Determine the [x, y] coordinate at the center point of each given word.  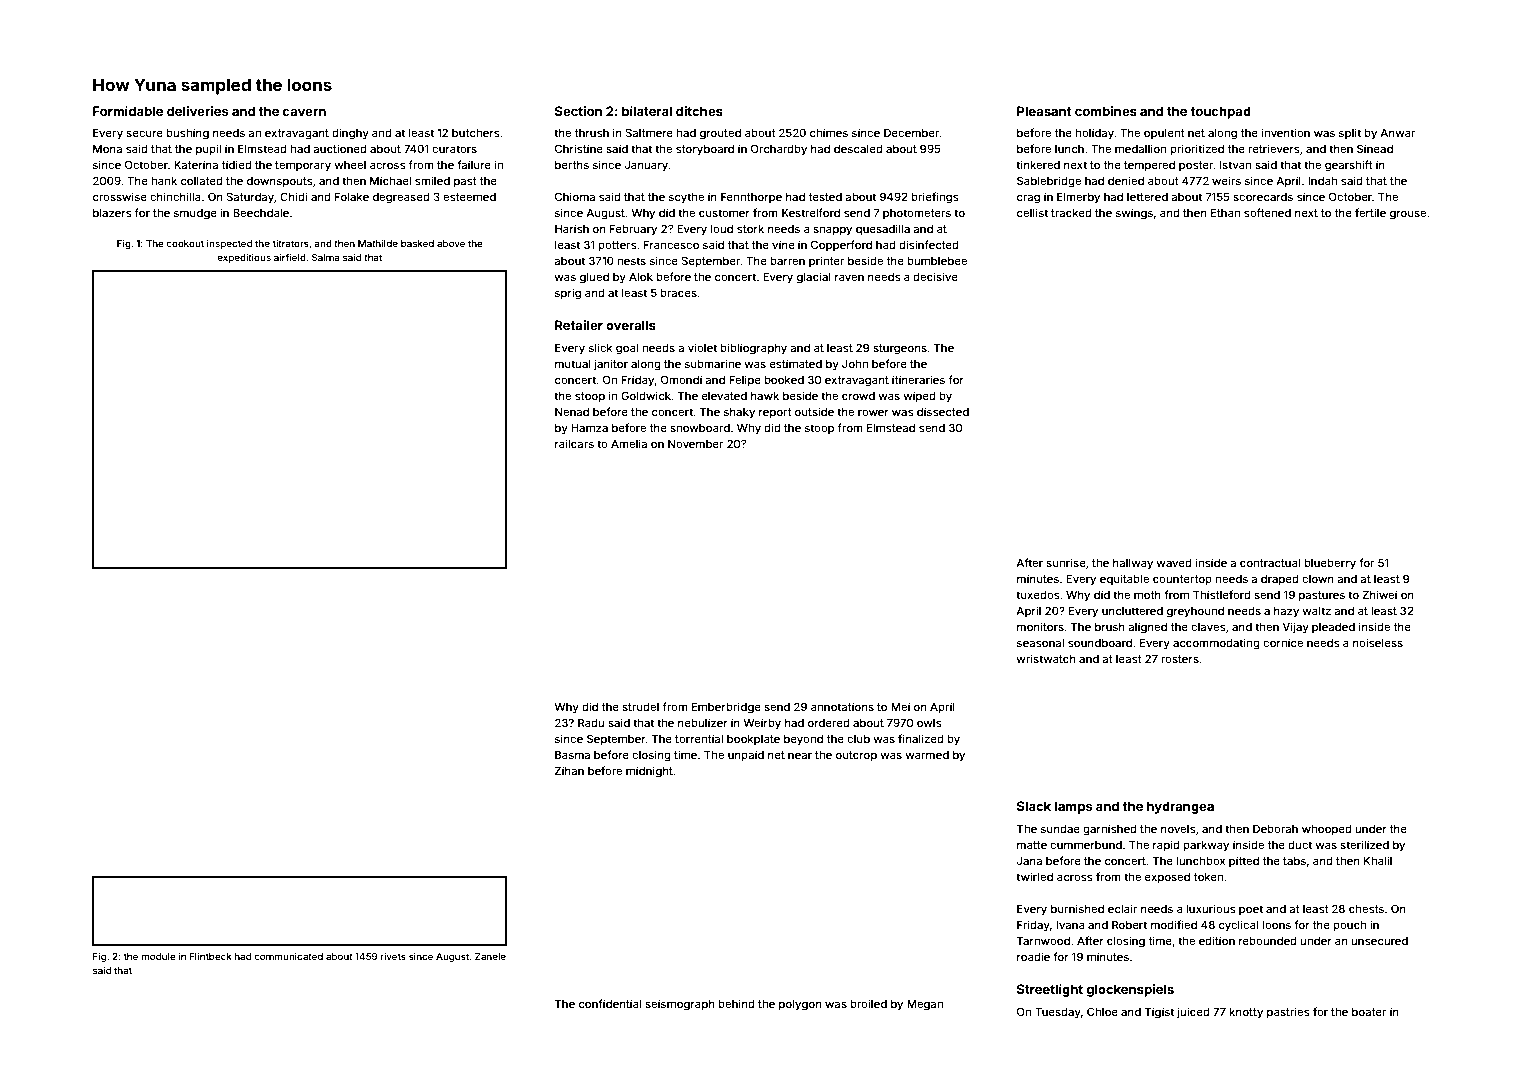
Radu [591, 722]
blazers [112, 213]
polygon [800, 1005]
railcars [574, 443]
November [695, 444]
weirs [1226, 180]
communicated [288, 956]
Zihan [569, 770]
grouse [1408, 215]
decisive [935, 276]
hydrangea [1180, 807]
